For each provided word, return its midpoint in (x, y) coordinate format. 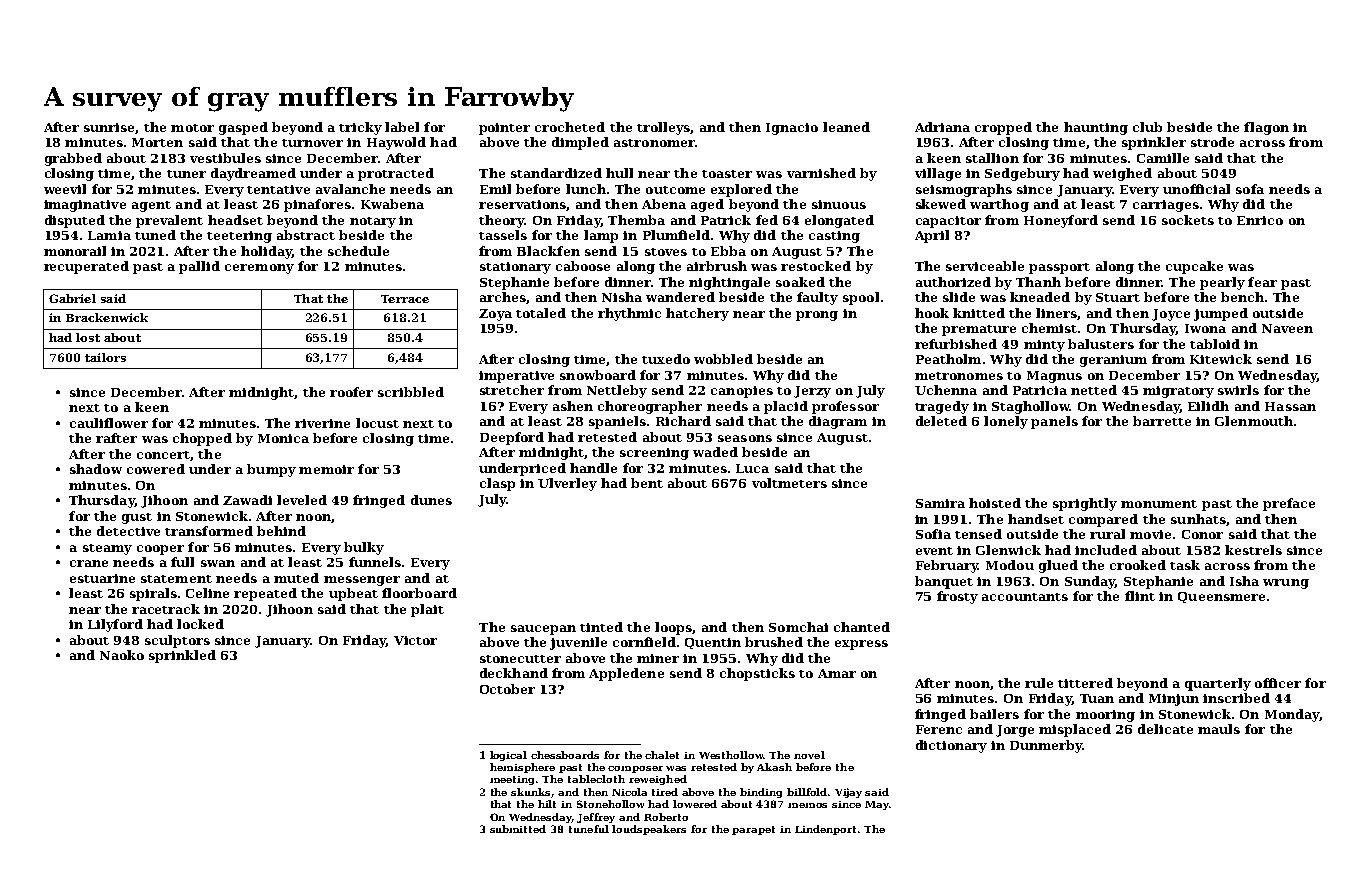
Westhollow (731, 755)
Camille (1163, 158)
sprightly (1085, 504)
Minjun (1174, 700)
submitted (518, 829)
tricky (360, 128)
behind (281, 531)
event (934, 551)
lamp (601, 236)
